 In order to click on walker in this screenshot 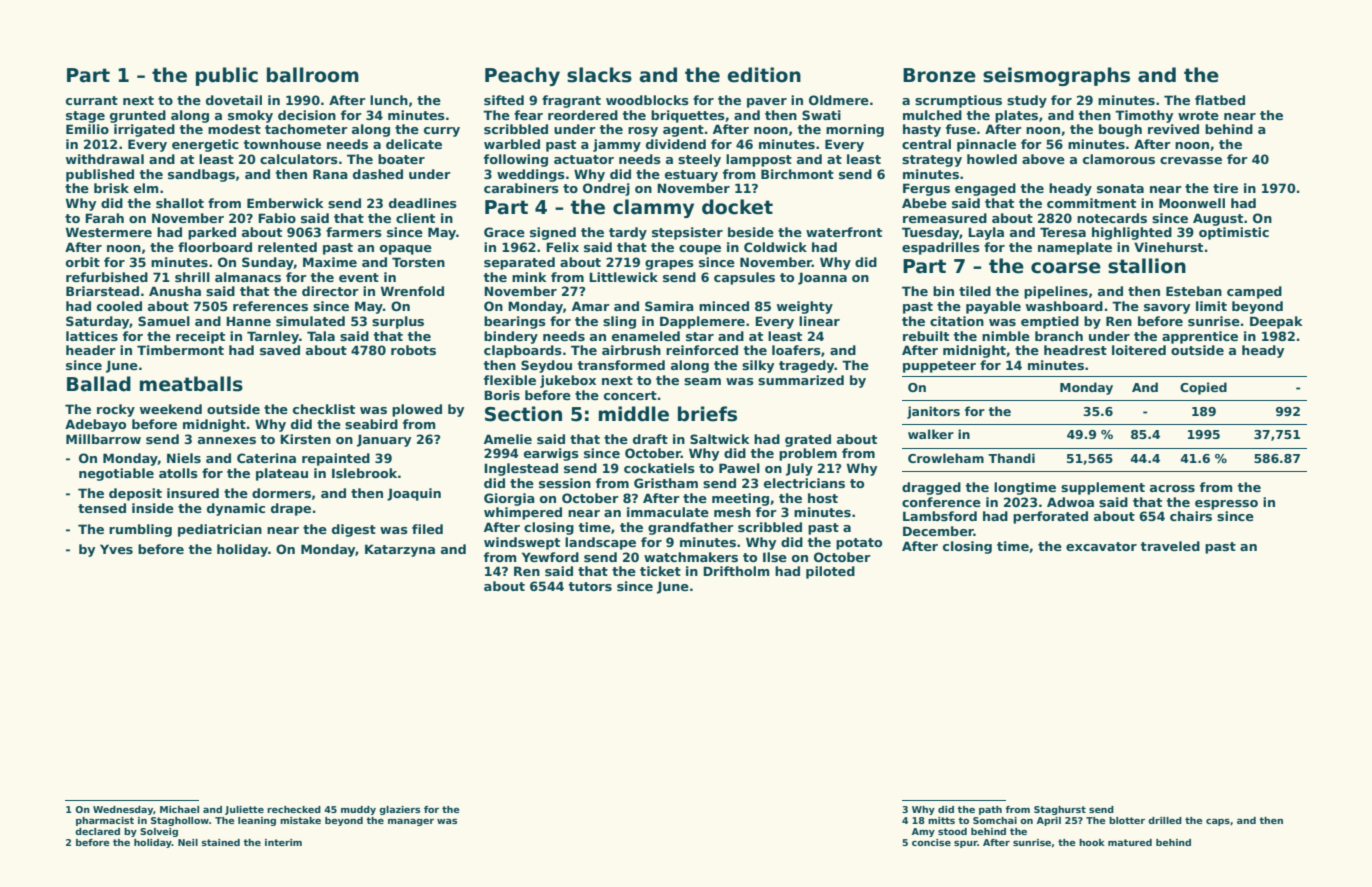, I will do `click(931, 434)`.
